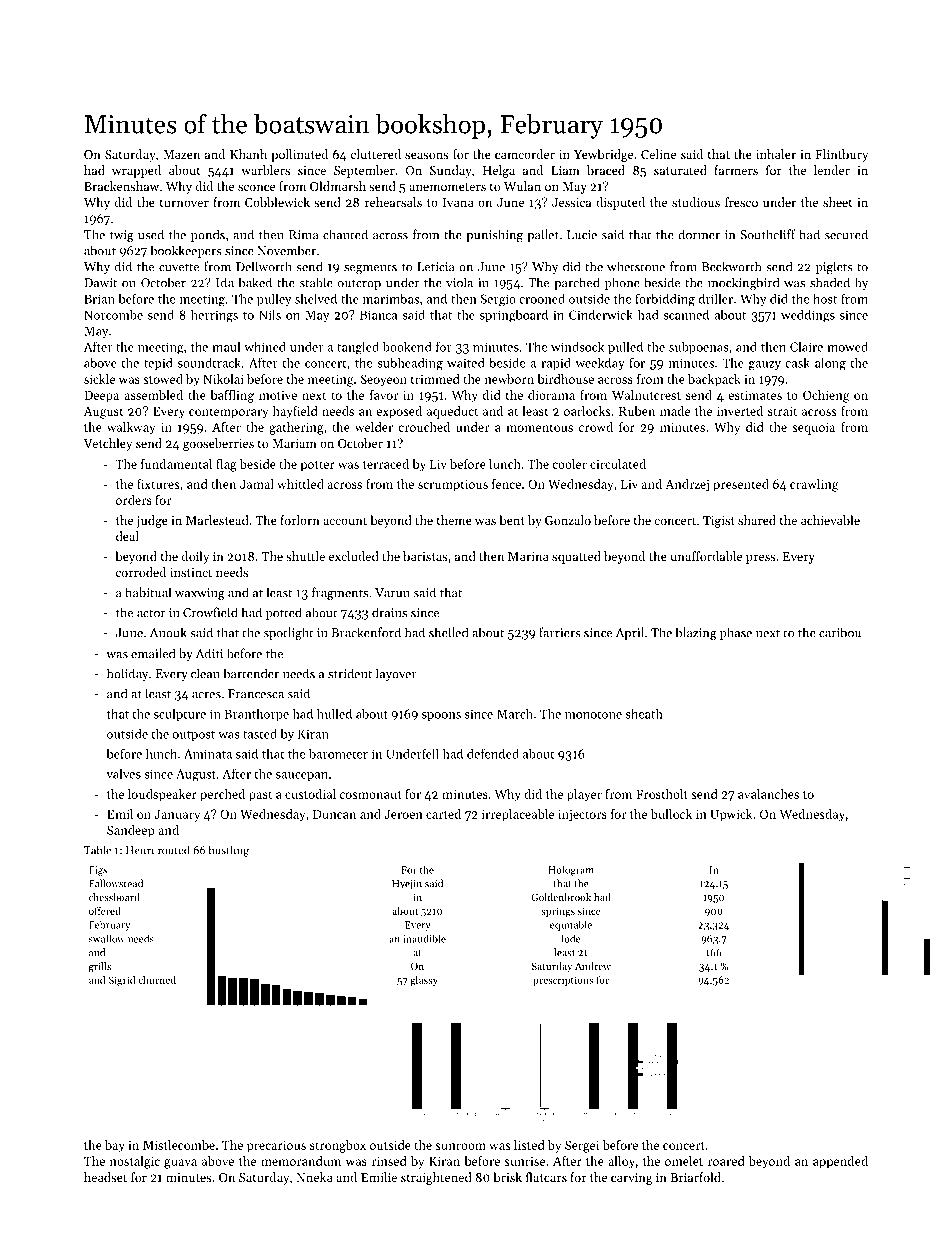 This screenshot has width=952, height=1233. I want to click on Mazen, so click(181, 154).
